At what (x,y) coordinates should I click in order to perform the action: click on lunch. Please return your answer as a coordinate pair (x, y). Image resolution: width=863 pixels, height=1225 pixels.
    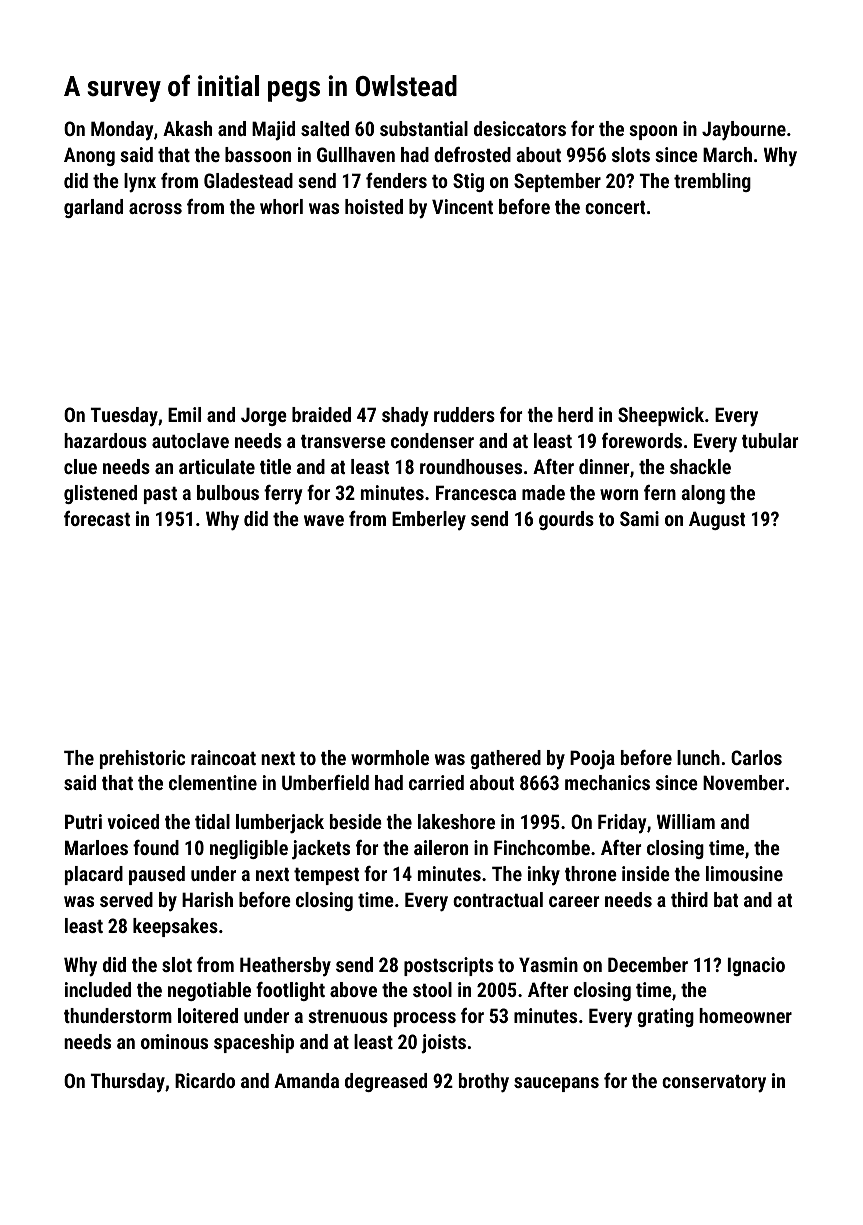
    Looking at the image, I should click on (698, 757).
